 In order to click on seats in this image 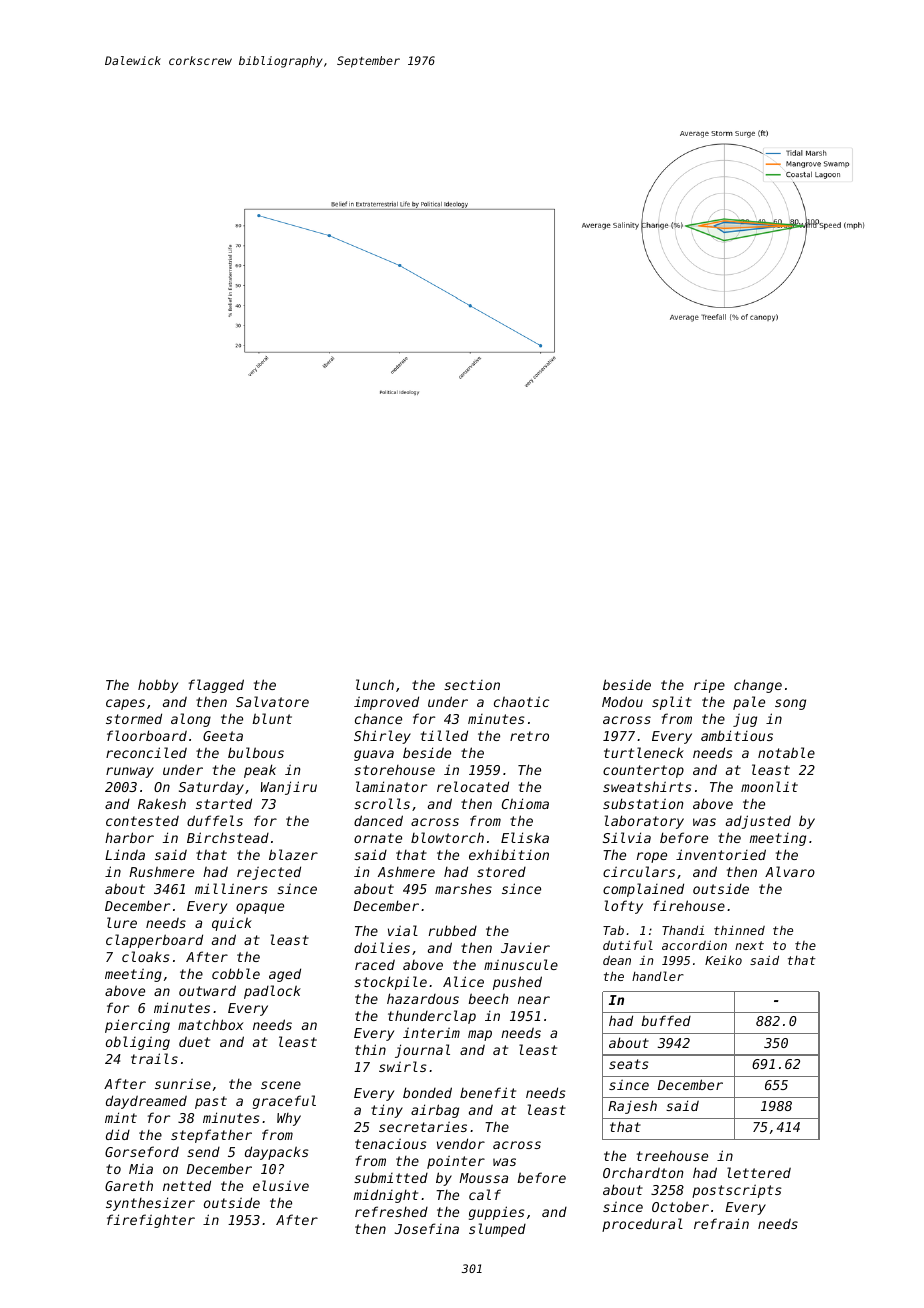, I will do `click(629, 1064)`.
